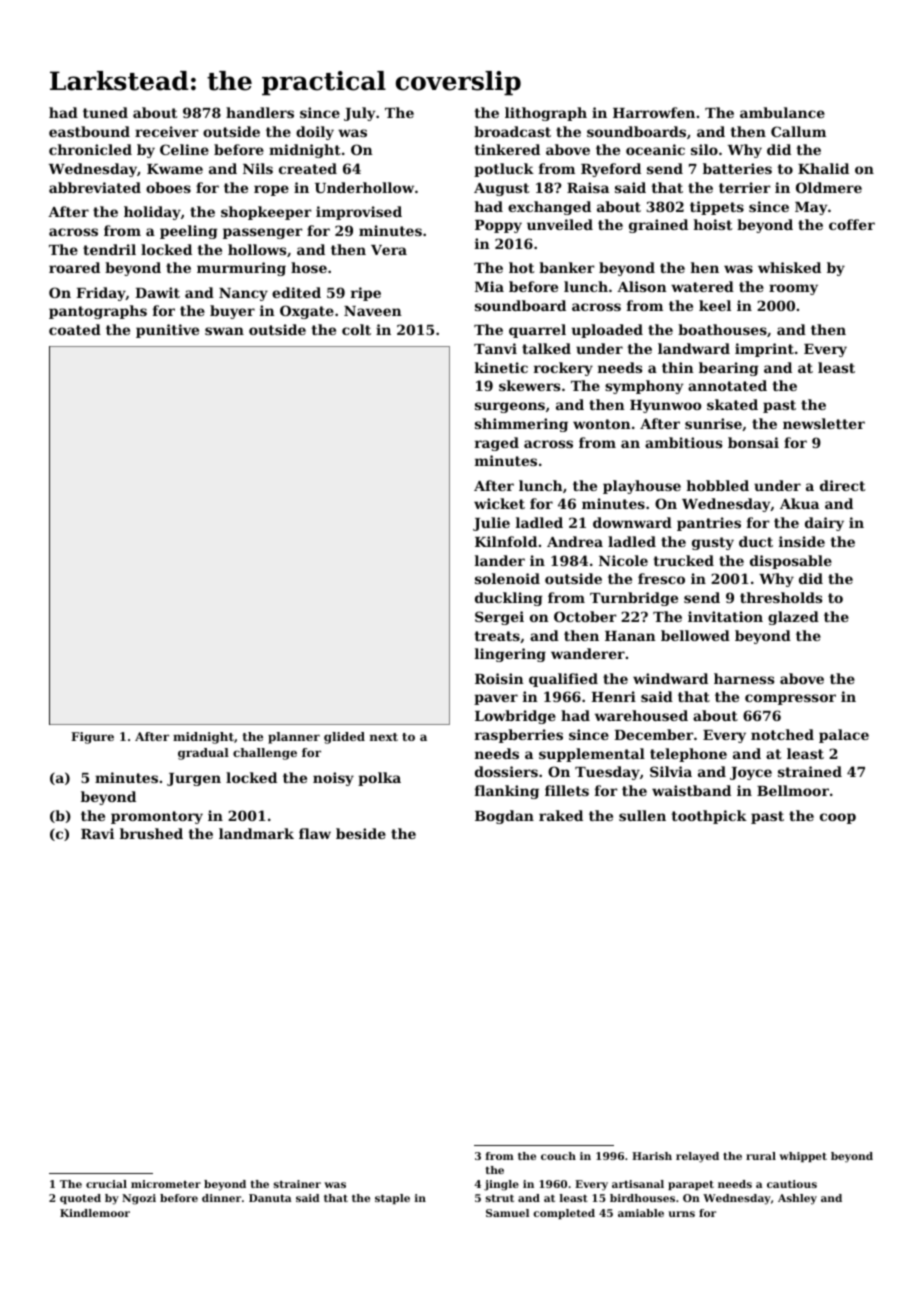  I want to click on coated, so click(75, 329).
